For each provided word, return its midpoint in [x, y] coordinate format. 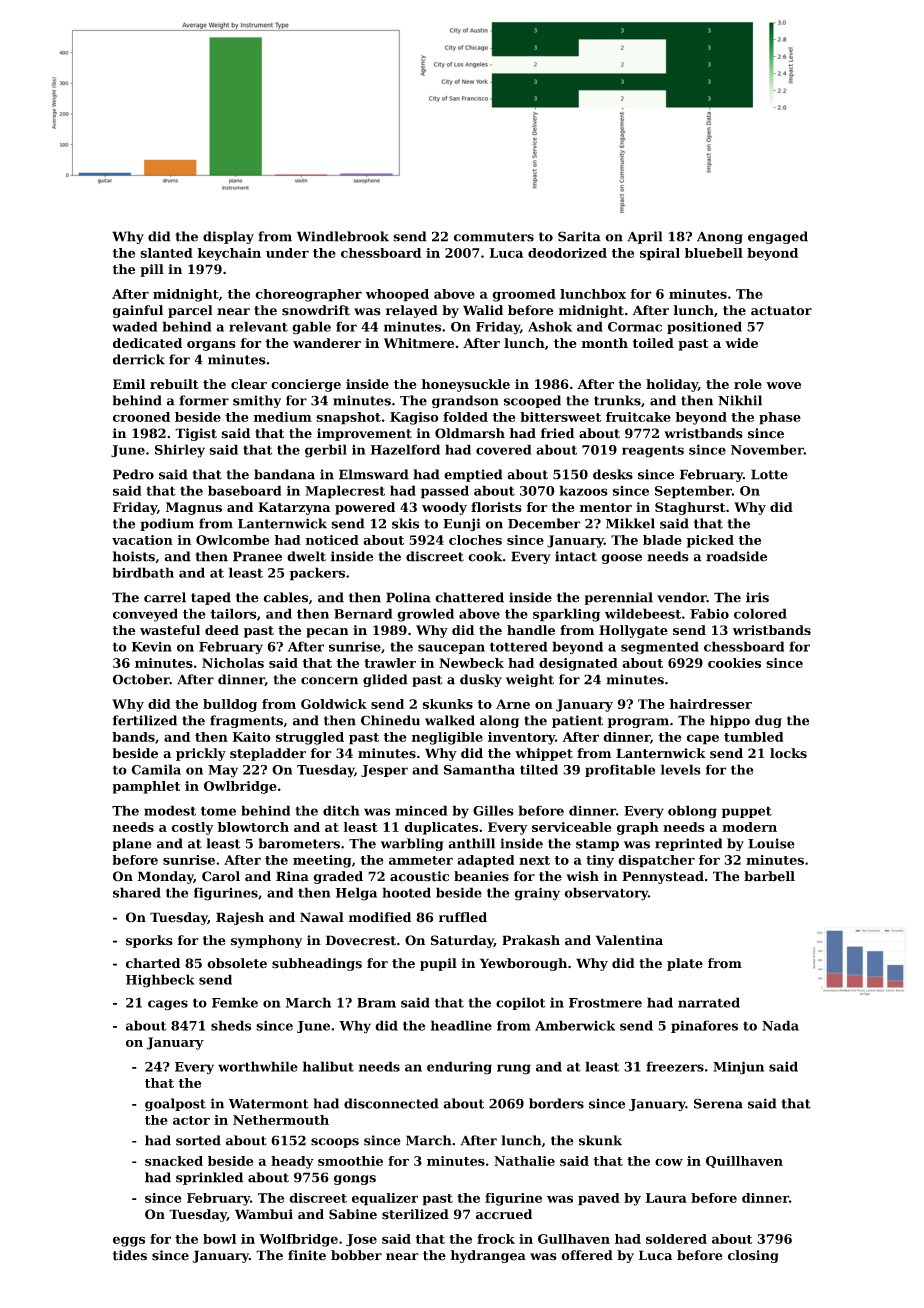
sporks [149, 941]
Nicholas [233, 663]
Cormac [635, 327]
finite [307, 1255]
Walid [483, 310]
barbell [769, 876]
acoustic [419, 876]
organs [211, 346]
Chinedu [390, 720]
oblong [692, 812]
